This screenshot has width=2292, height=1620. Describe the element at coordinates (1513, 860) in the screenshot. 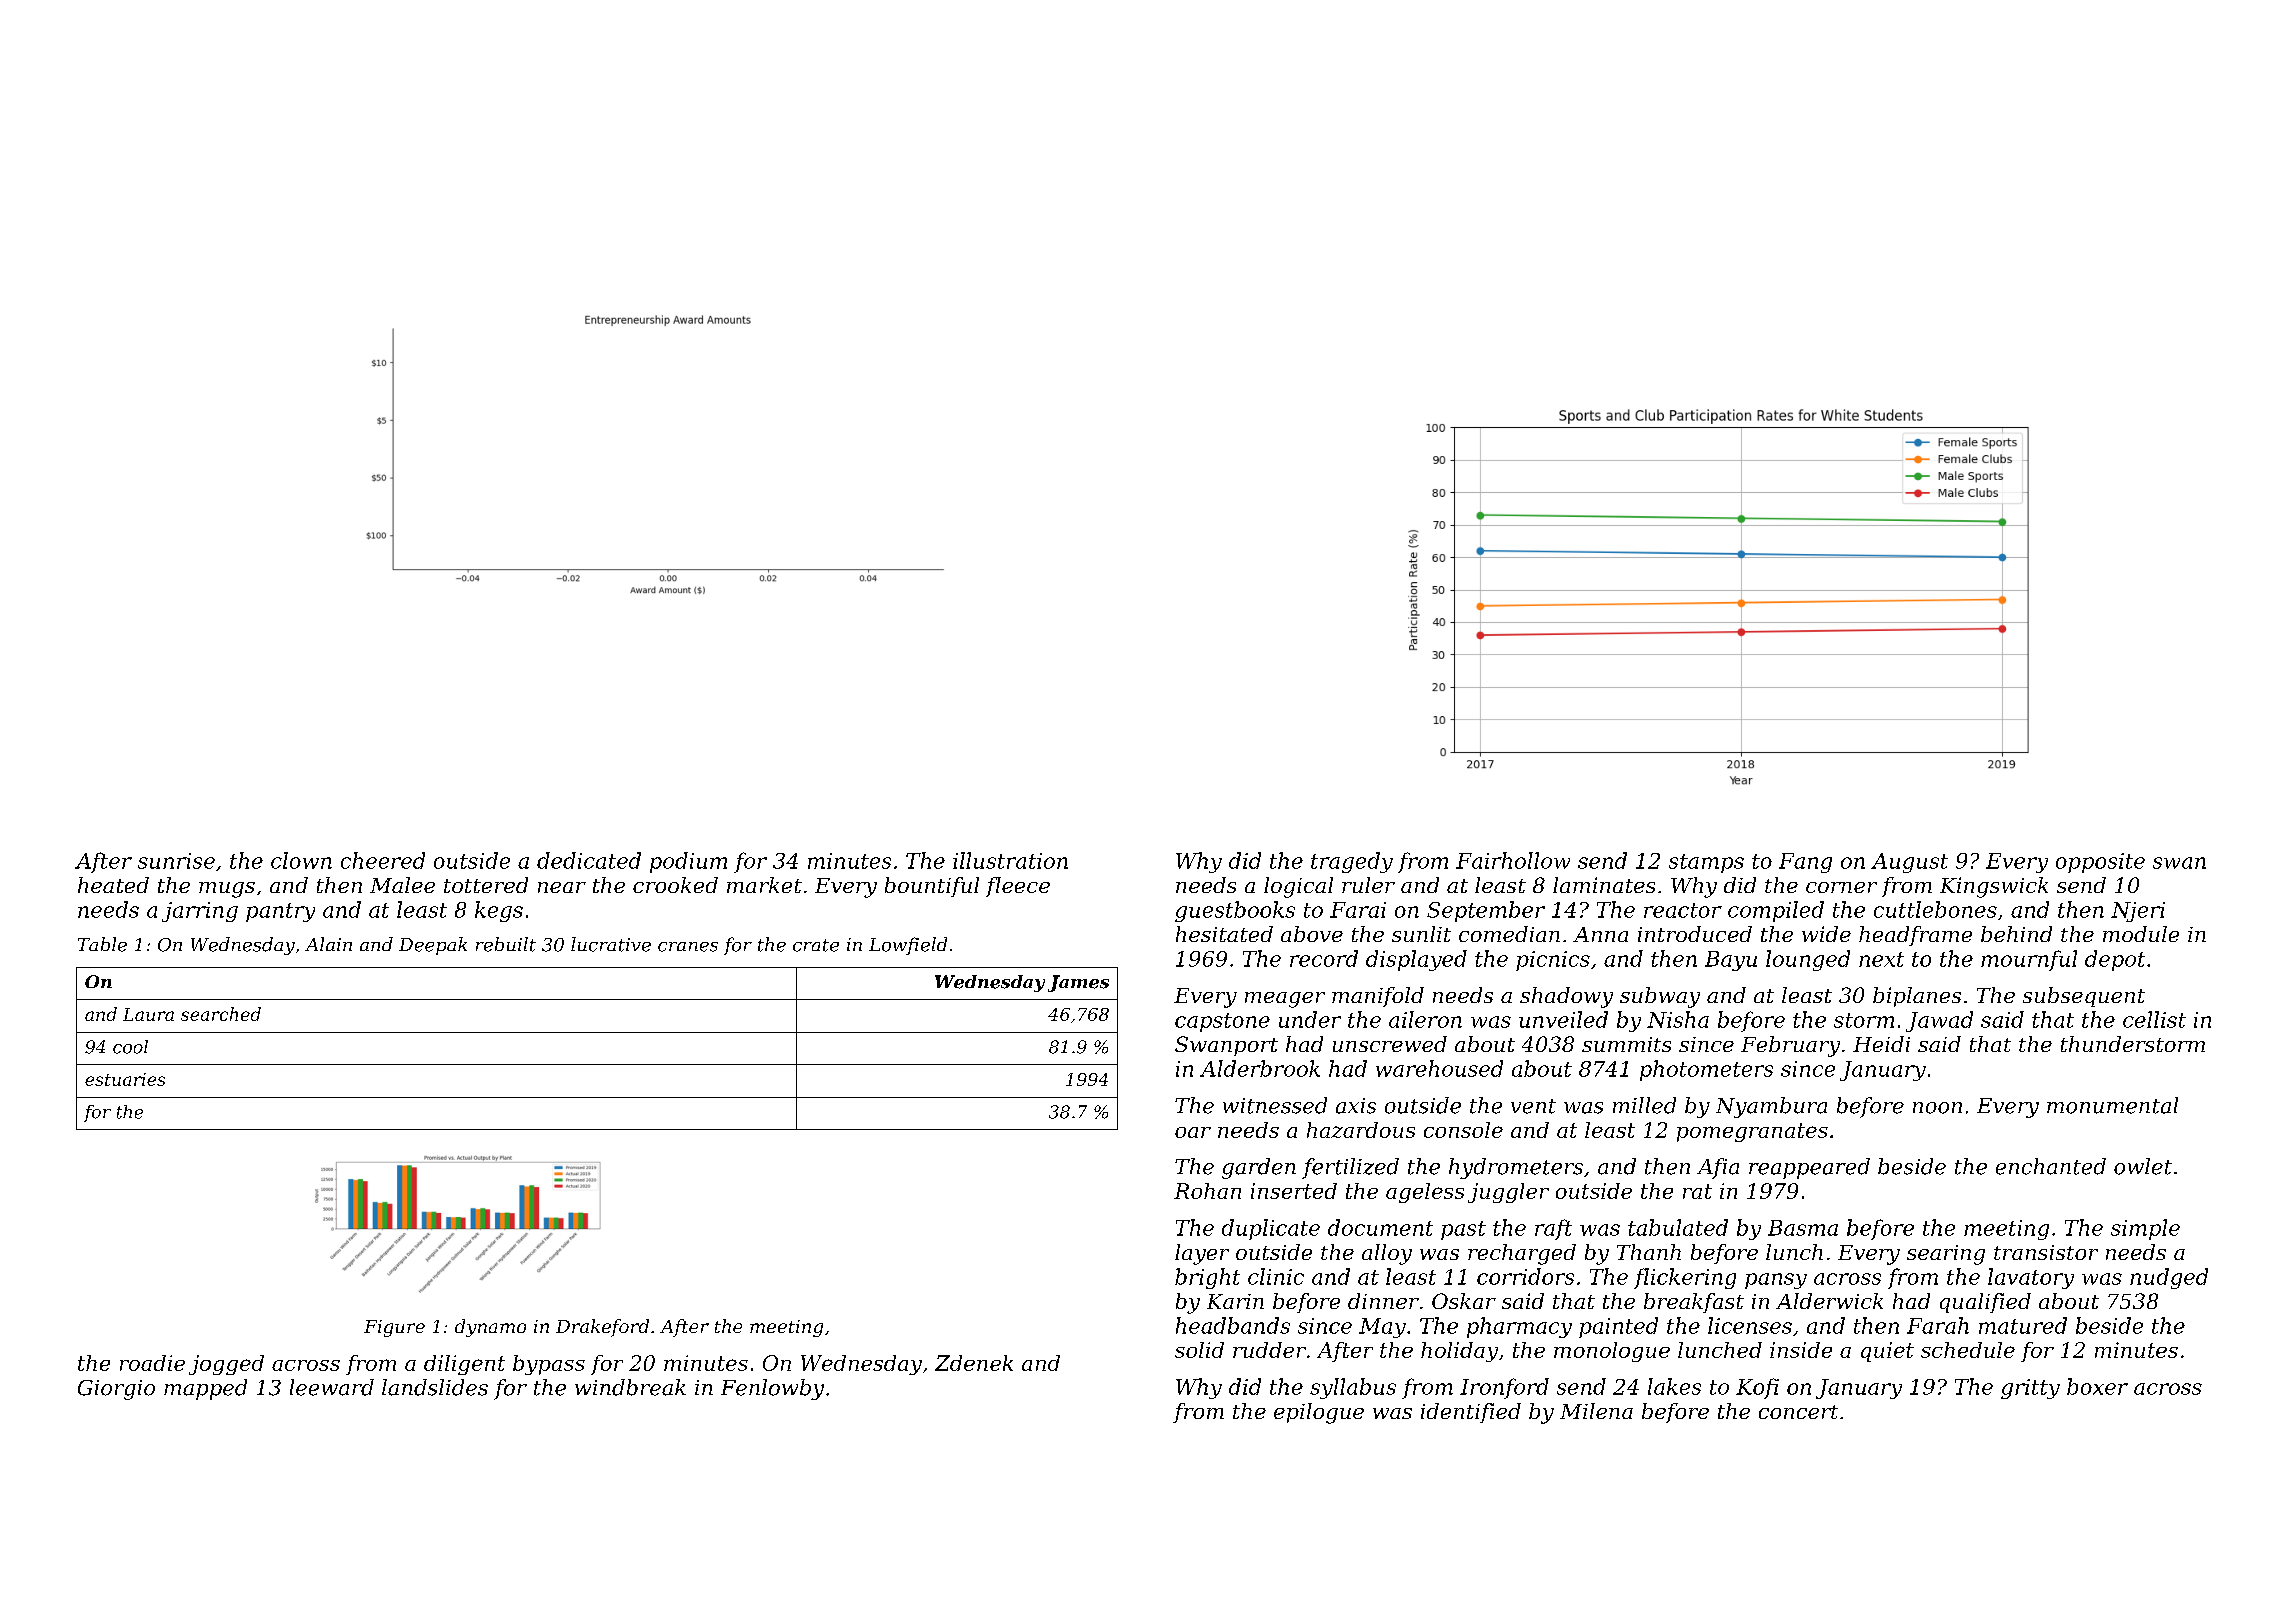

I see `Fairhollow` at that location.
